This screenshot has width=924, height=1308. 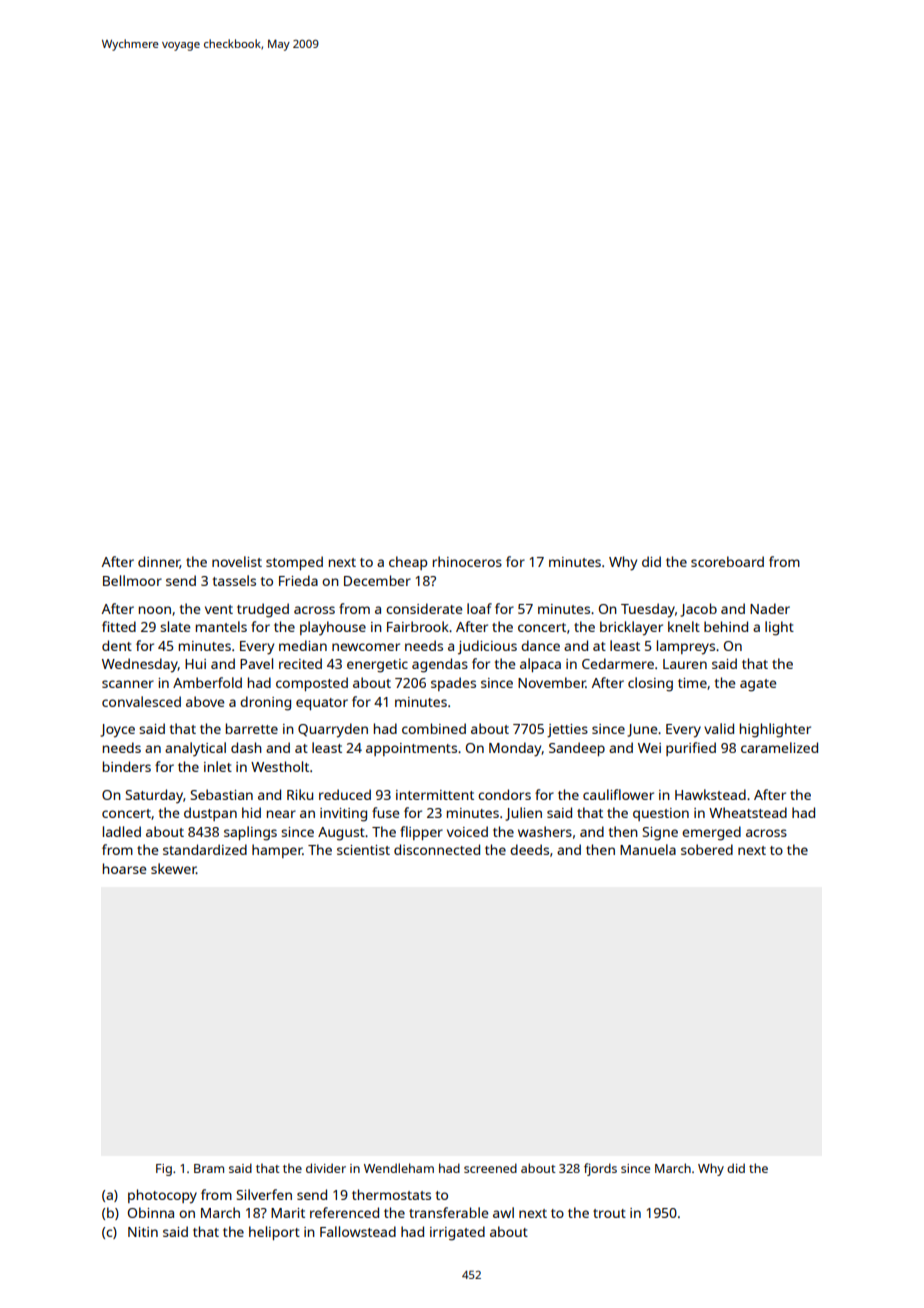 What do you see at coordinates (707, 849) in the screenshot?
I see `sobered` at bounding box center [707, 849].
